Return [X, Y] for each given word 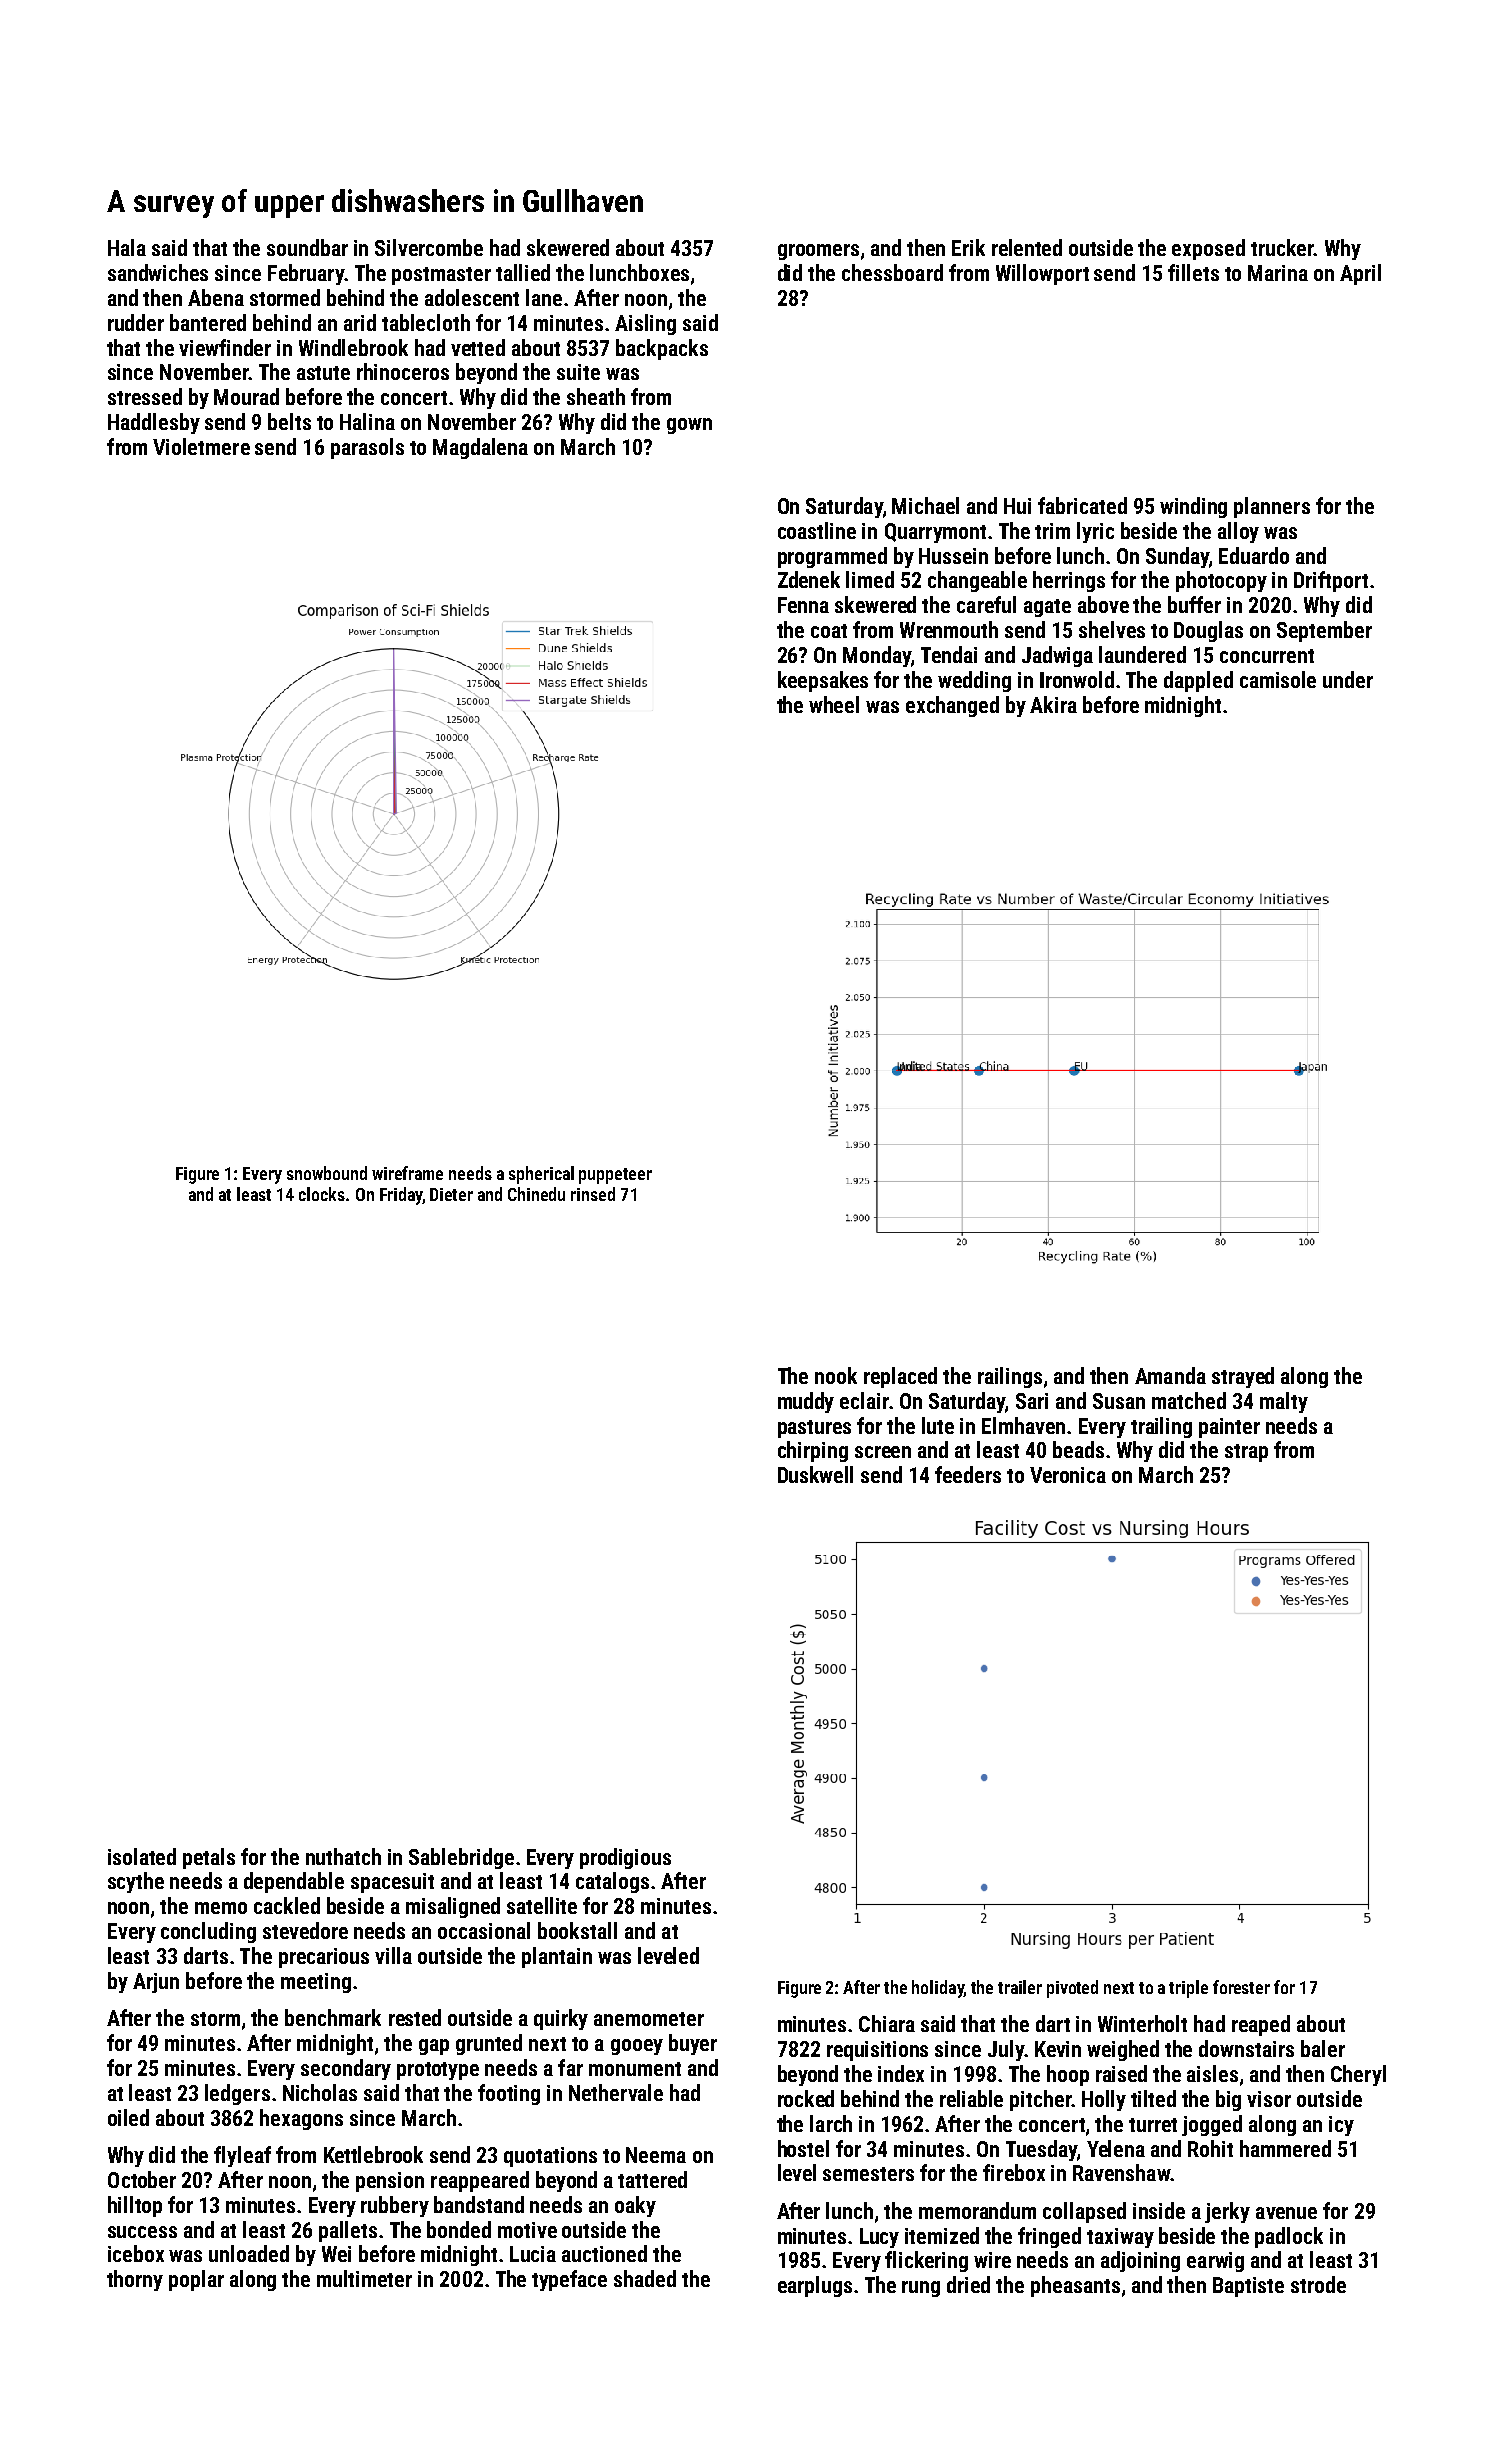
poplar [196, 2280]
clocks [322, 1194]
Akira [1053, 704]
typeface [569, 2280]
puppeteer [615, 1176]
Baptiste [1248, 2287]
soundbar [307, 247]
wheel [834, 704]
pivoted [1072, 1989]
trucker [1282, 247]
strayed [1243, 1377]
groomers [818, 252]
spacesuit [392, 1883]
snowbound [327, 1173]
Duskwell [815, 1474]
